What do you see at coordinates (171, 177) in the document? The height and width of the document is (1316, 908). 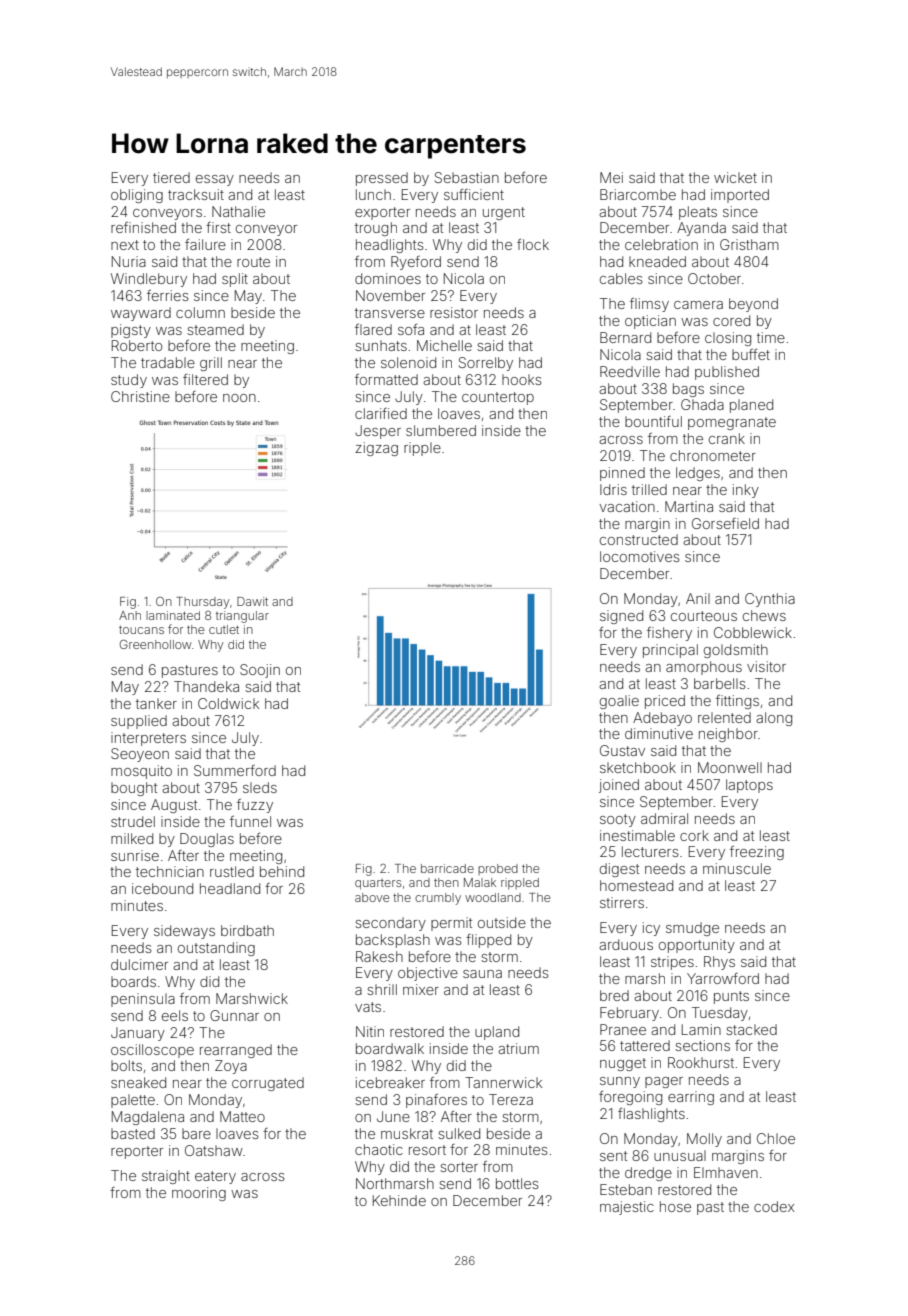 I see `tiered` at bounding box center [171, 177].
